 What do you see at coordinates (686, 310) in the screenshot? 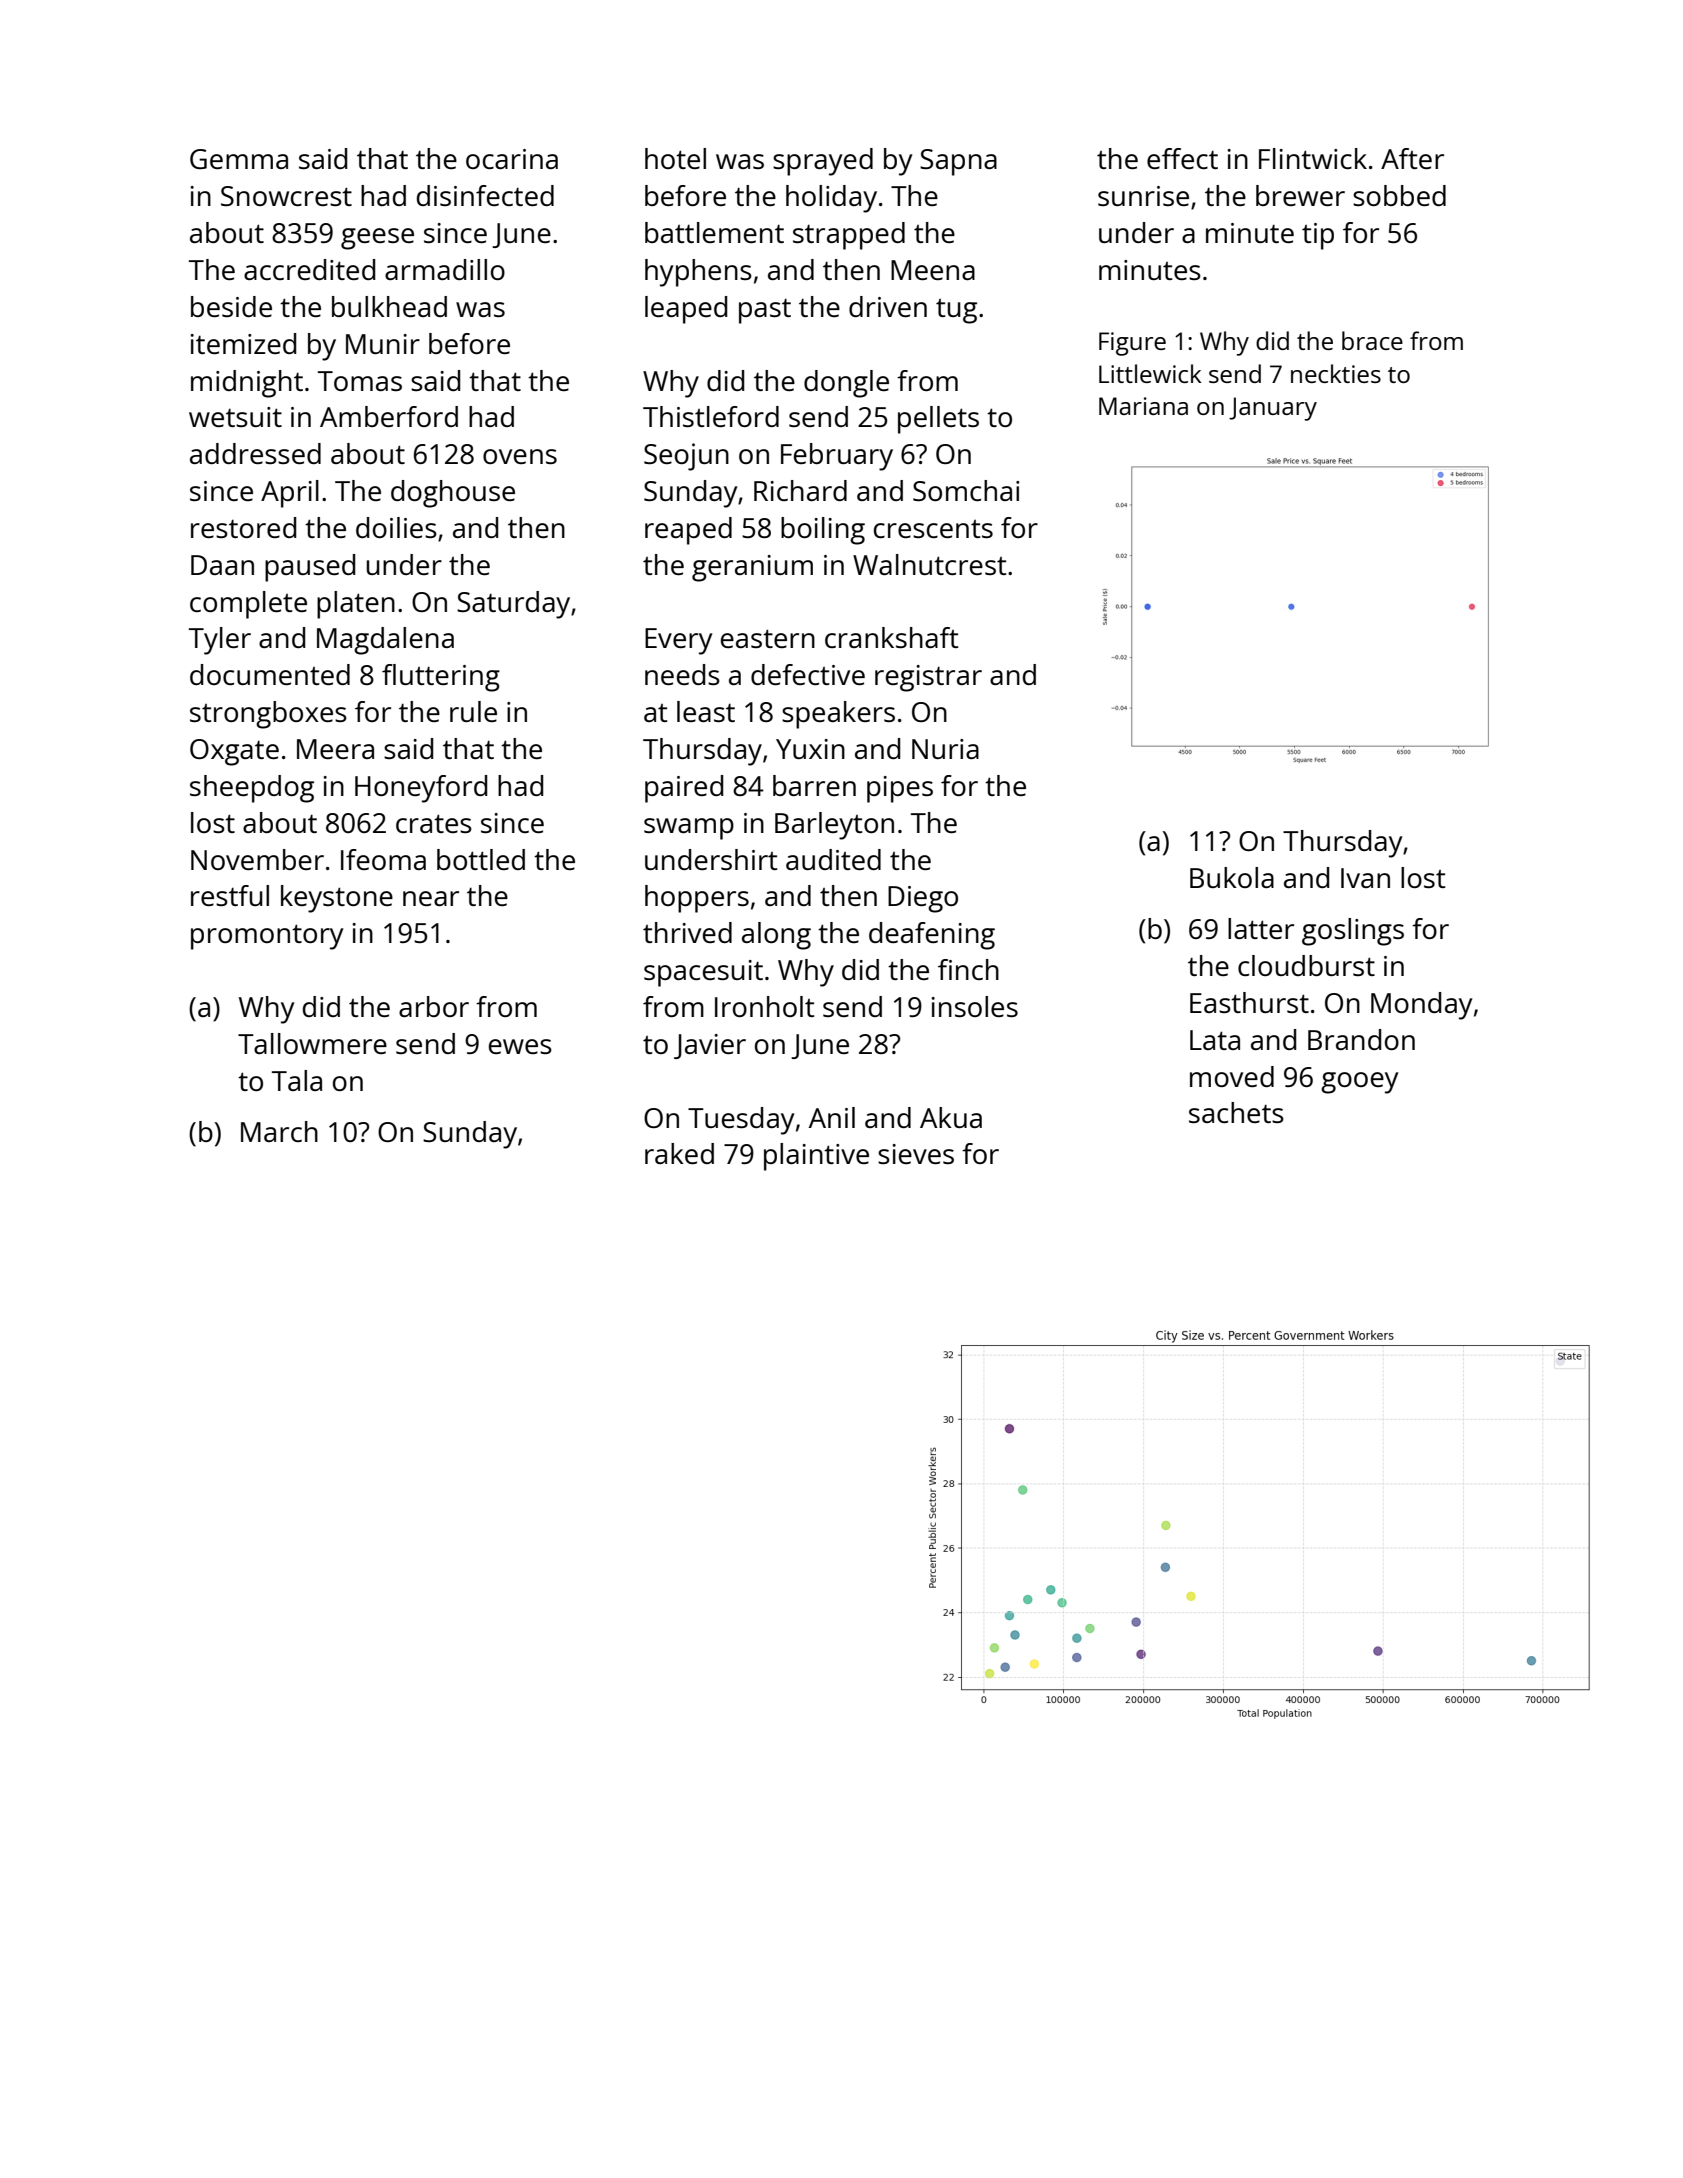
I see `leaped` at bounding box center [686, 310].
